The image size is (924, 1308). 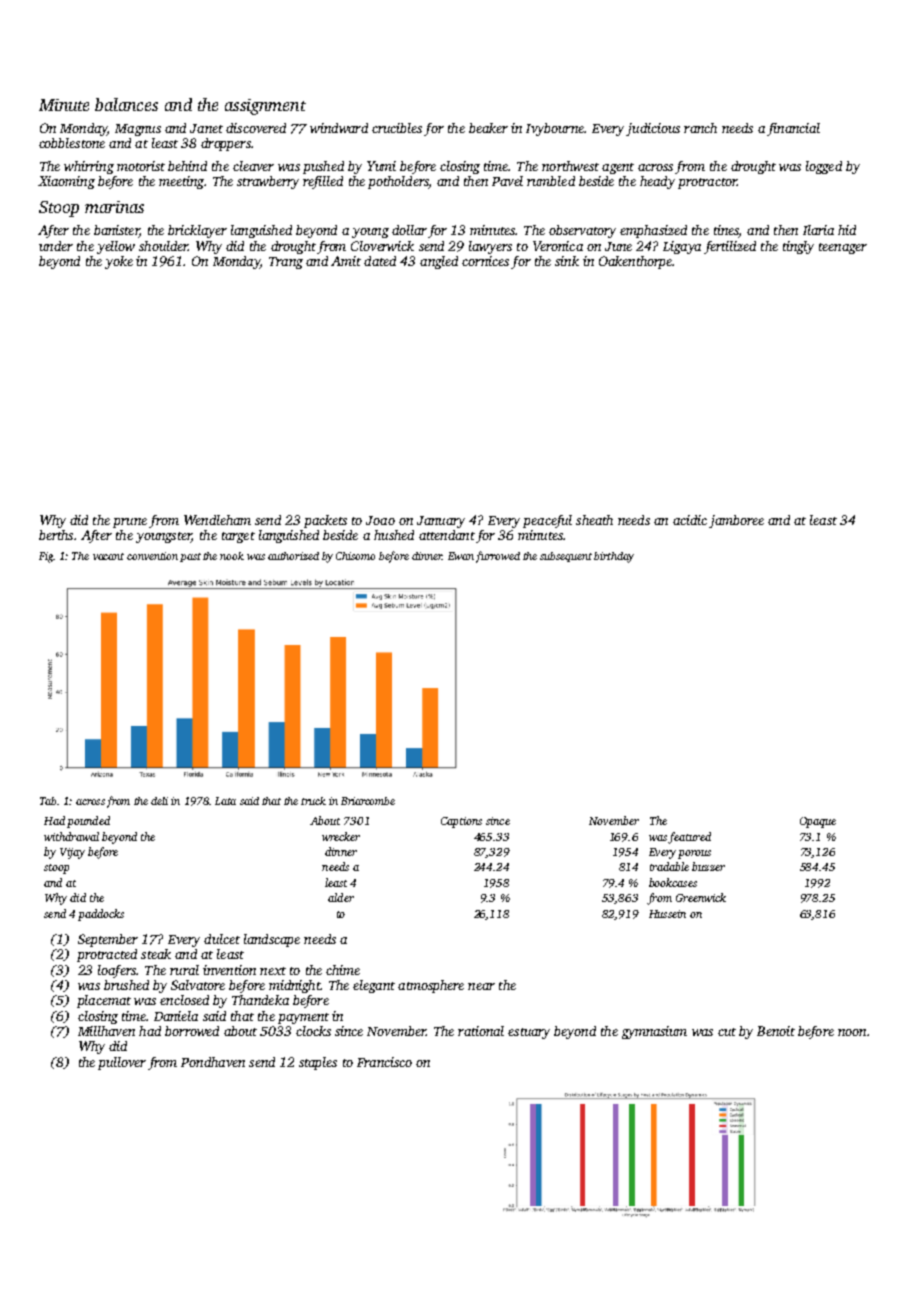 I want to click on jamboree, so click(x=736, y=521).
